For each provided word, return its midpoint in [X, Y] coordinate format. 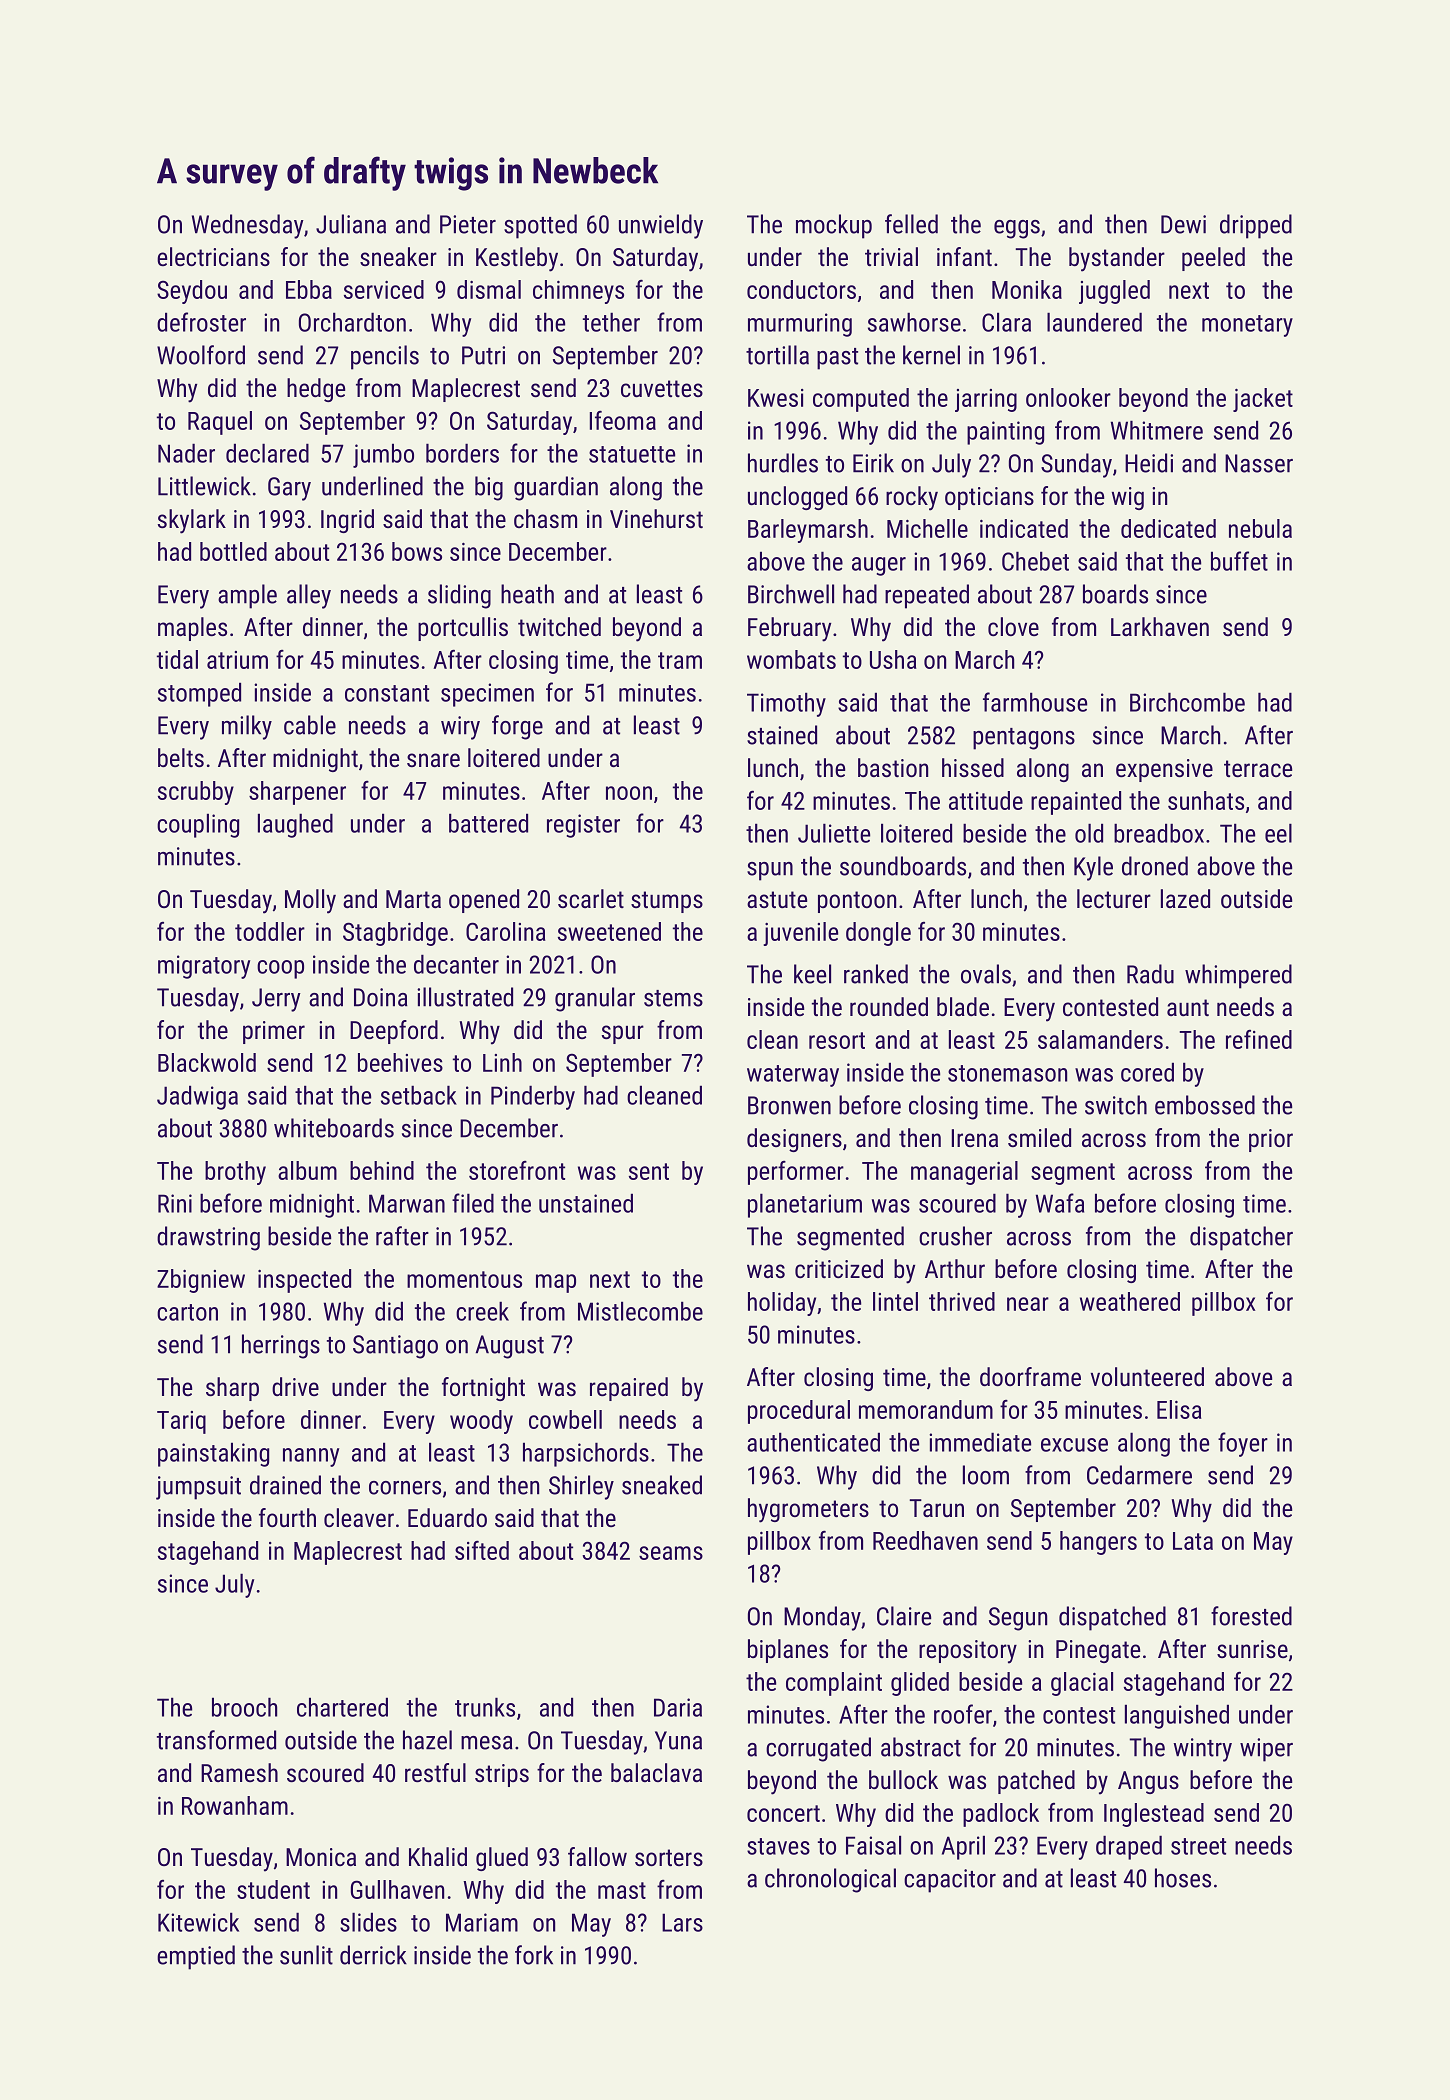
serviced [384, 289]
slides [368, 1922]
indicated [1024, 528]
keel [812, 974]
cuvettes [662, 388]
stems [673, 998]
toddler [270, 931]
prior [1271, 1140]
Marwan [407, 1203]
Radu [1150, 974]
